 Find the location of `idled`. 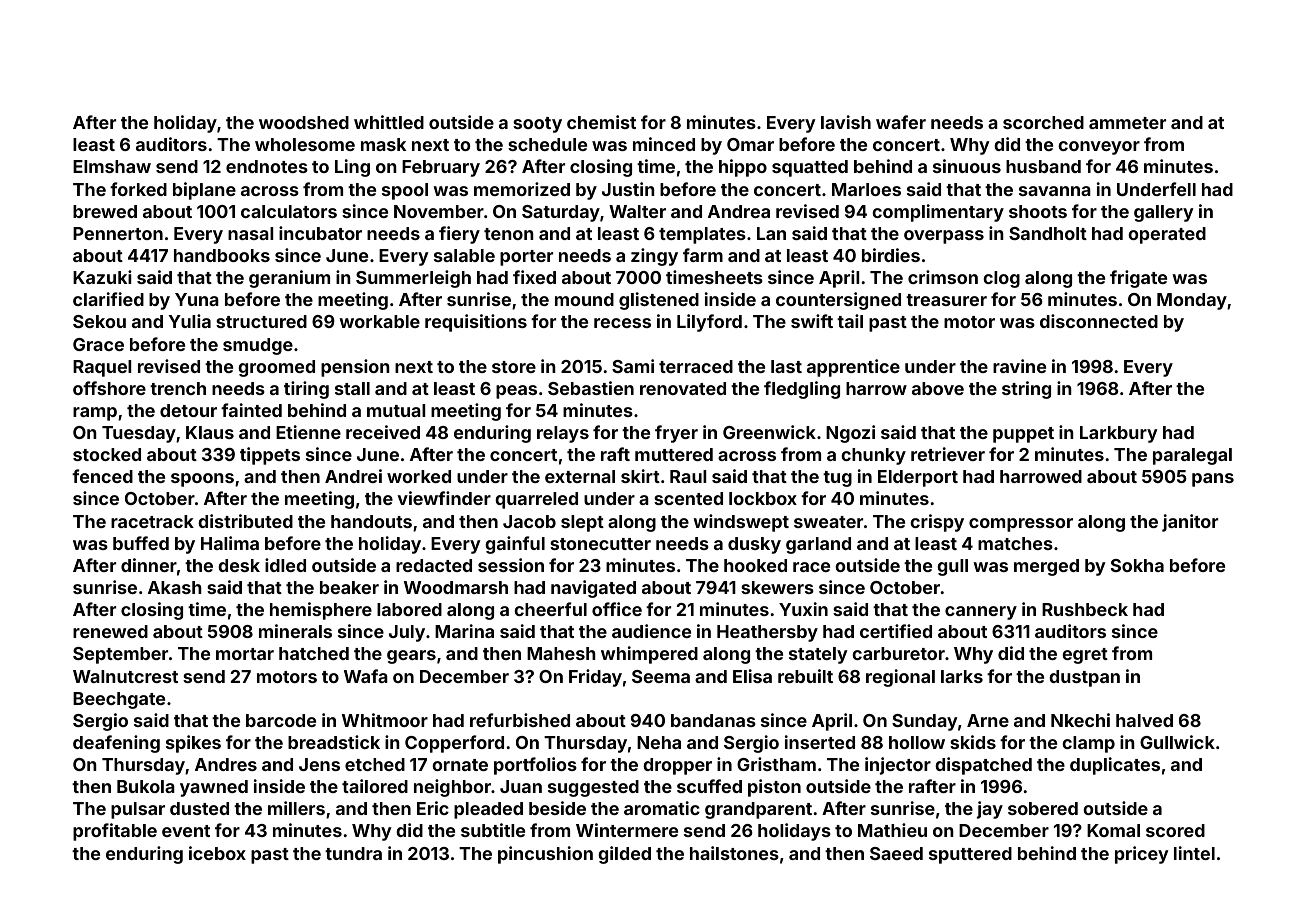

idled is located at coordinates (285, 565).
